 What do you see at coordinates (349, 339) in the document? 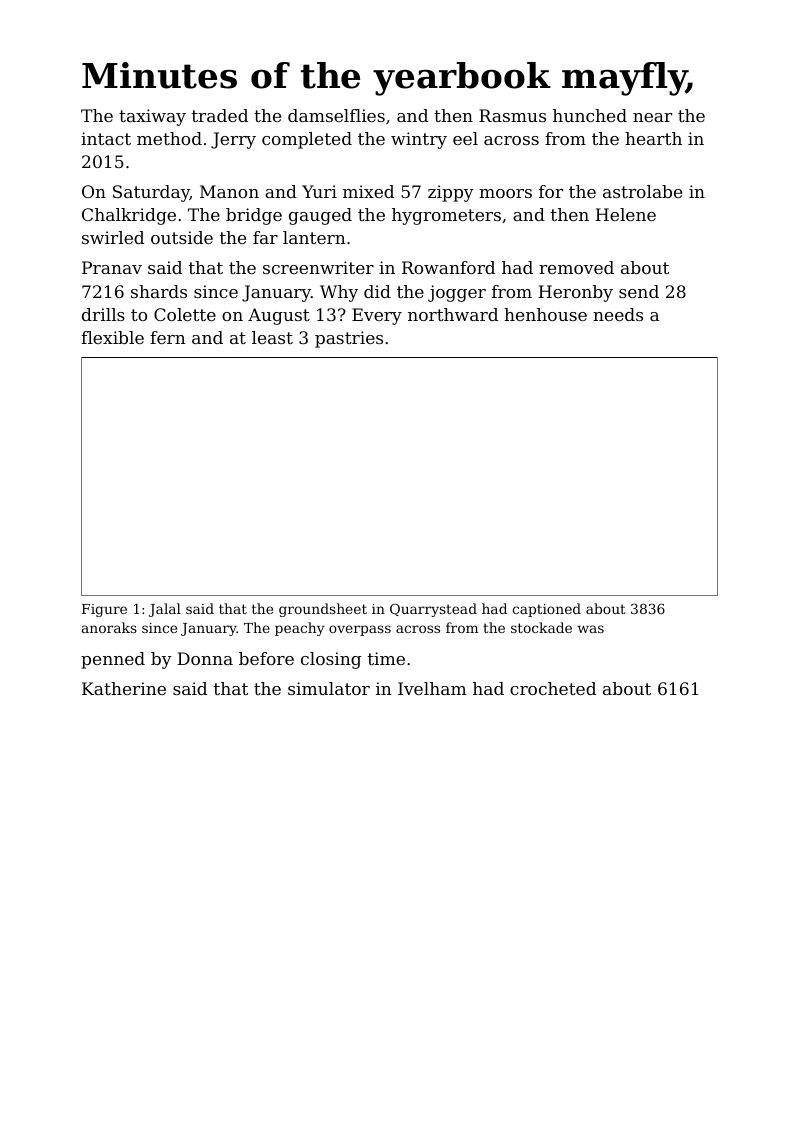
I see `pastries` at bounding box center [349, 339].
